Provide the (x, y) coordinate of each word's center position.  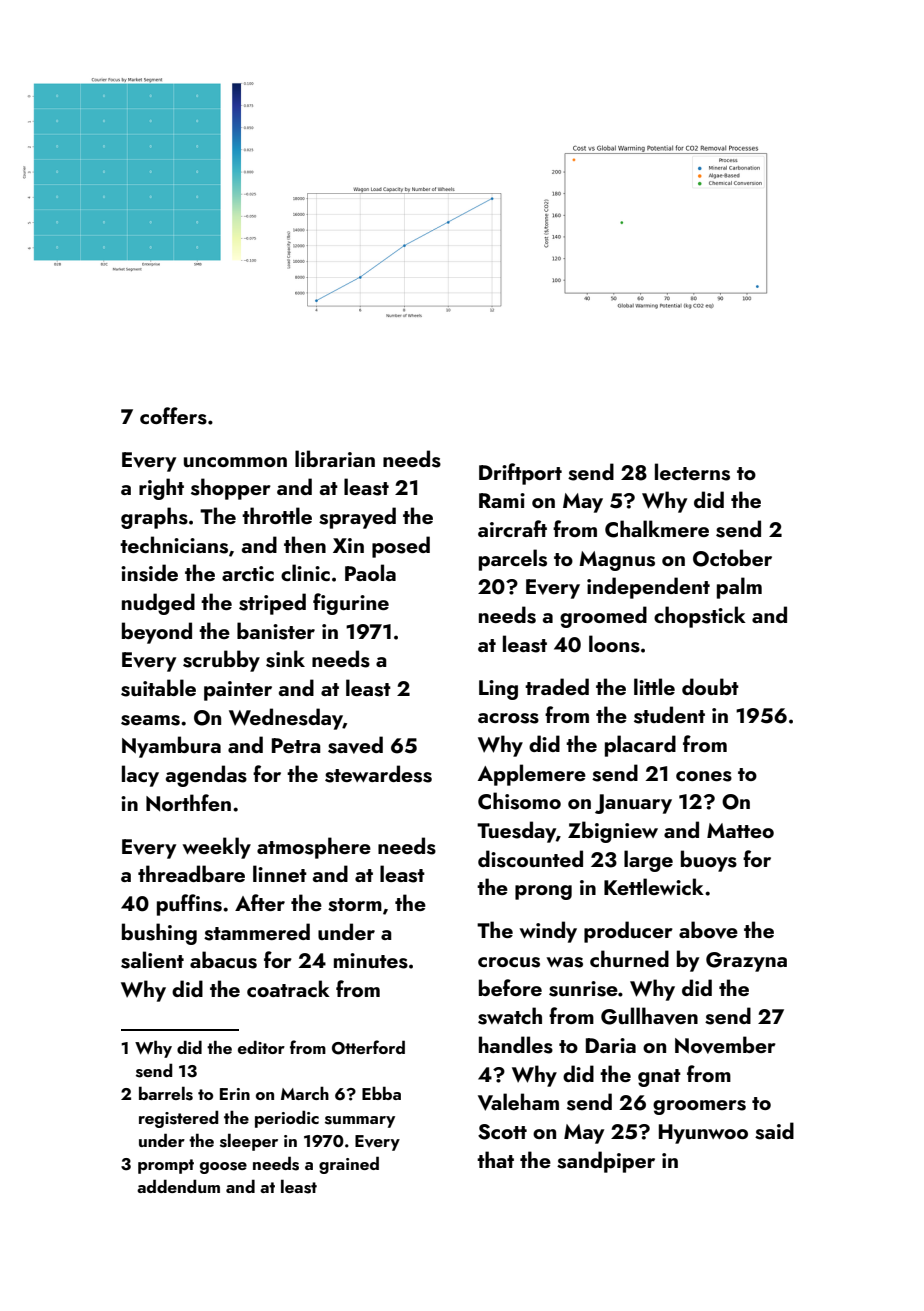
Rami (502, 500)
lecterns (692, 472)
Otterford (368, 1047)
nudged (158, 604)
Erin (235, 1094)
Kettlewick (654, 886)
